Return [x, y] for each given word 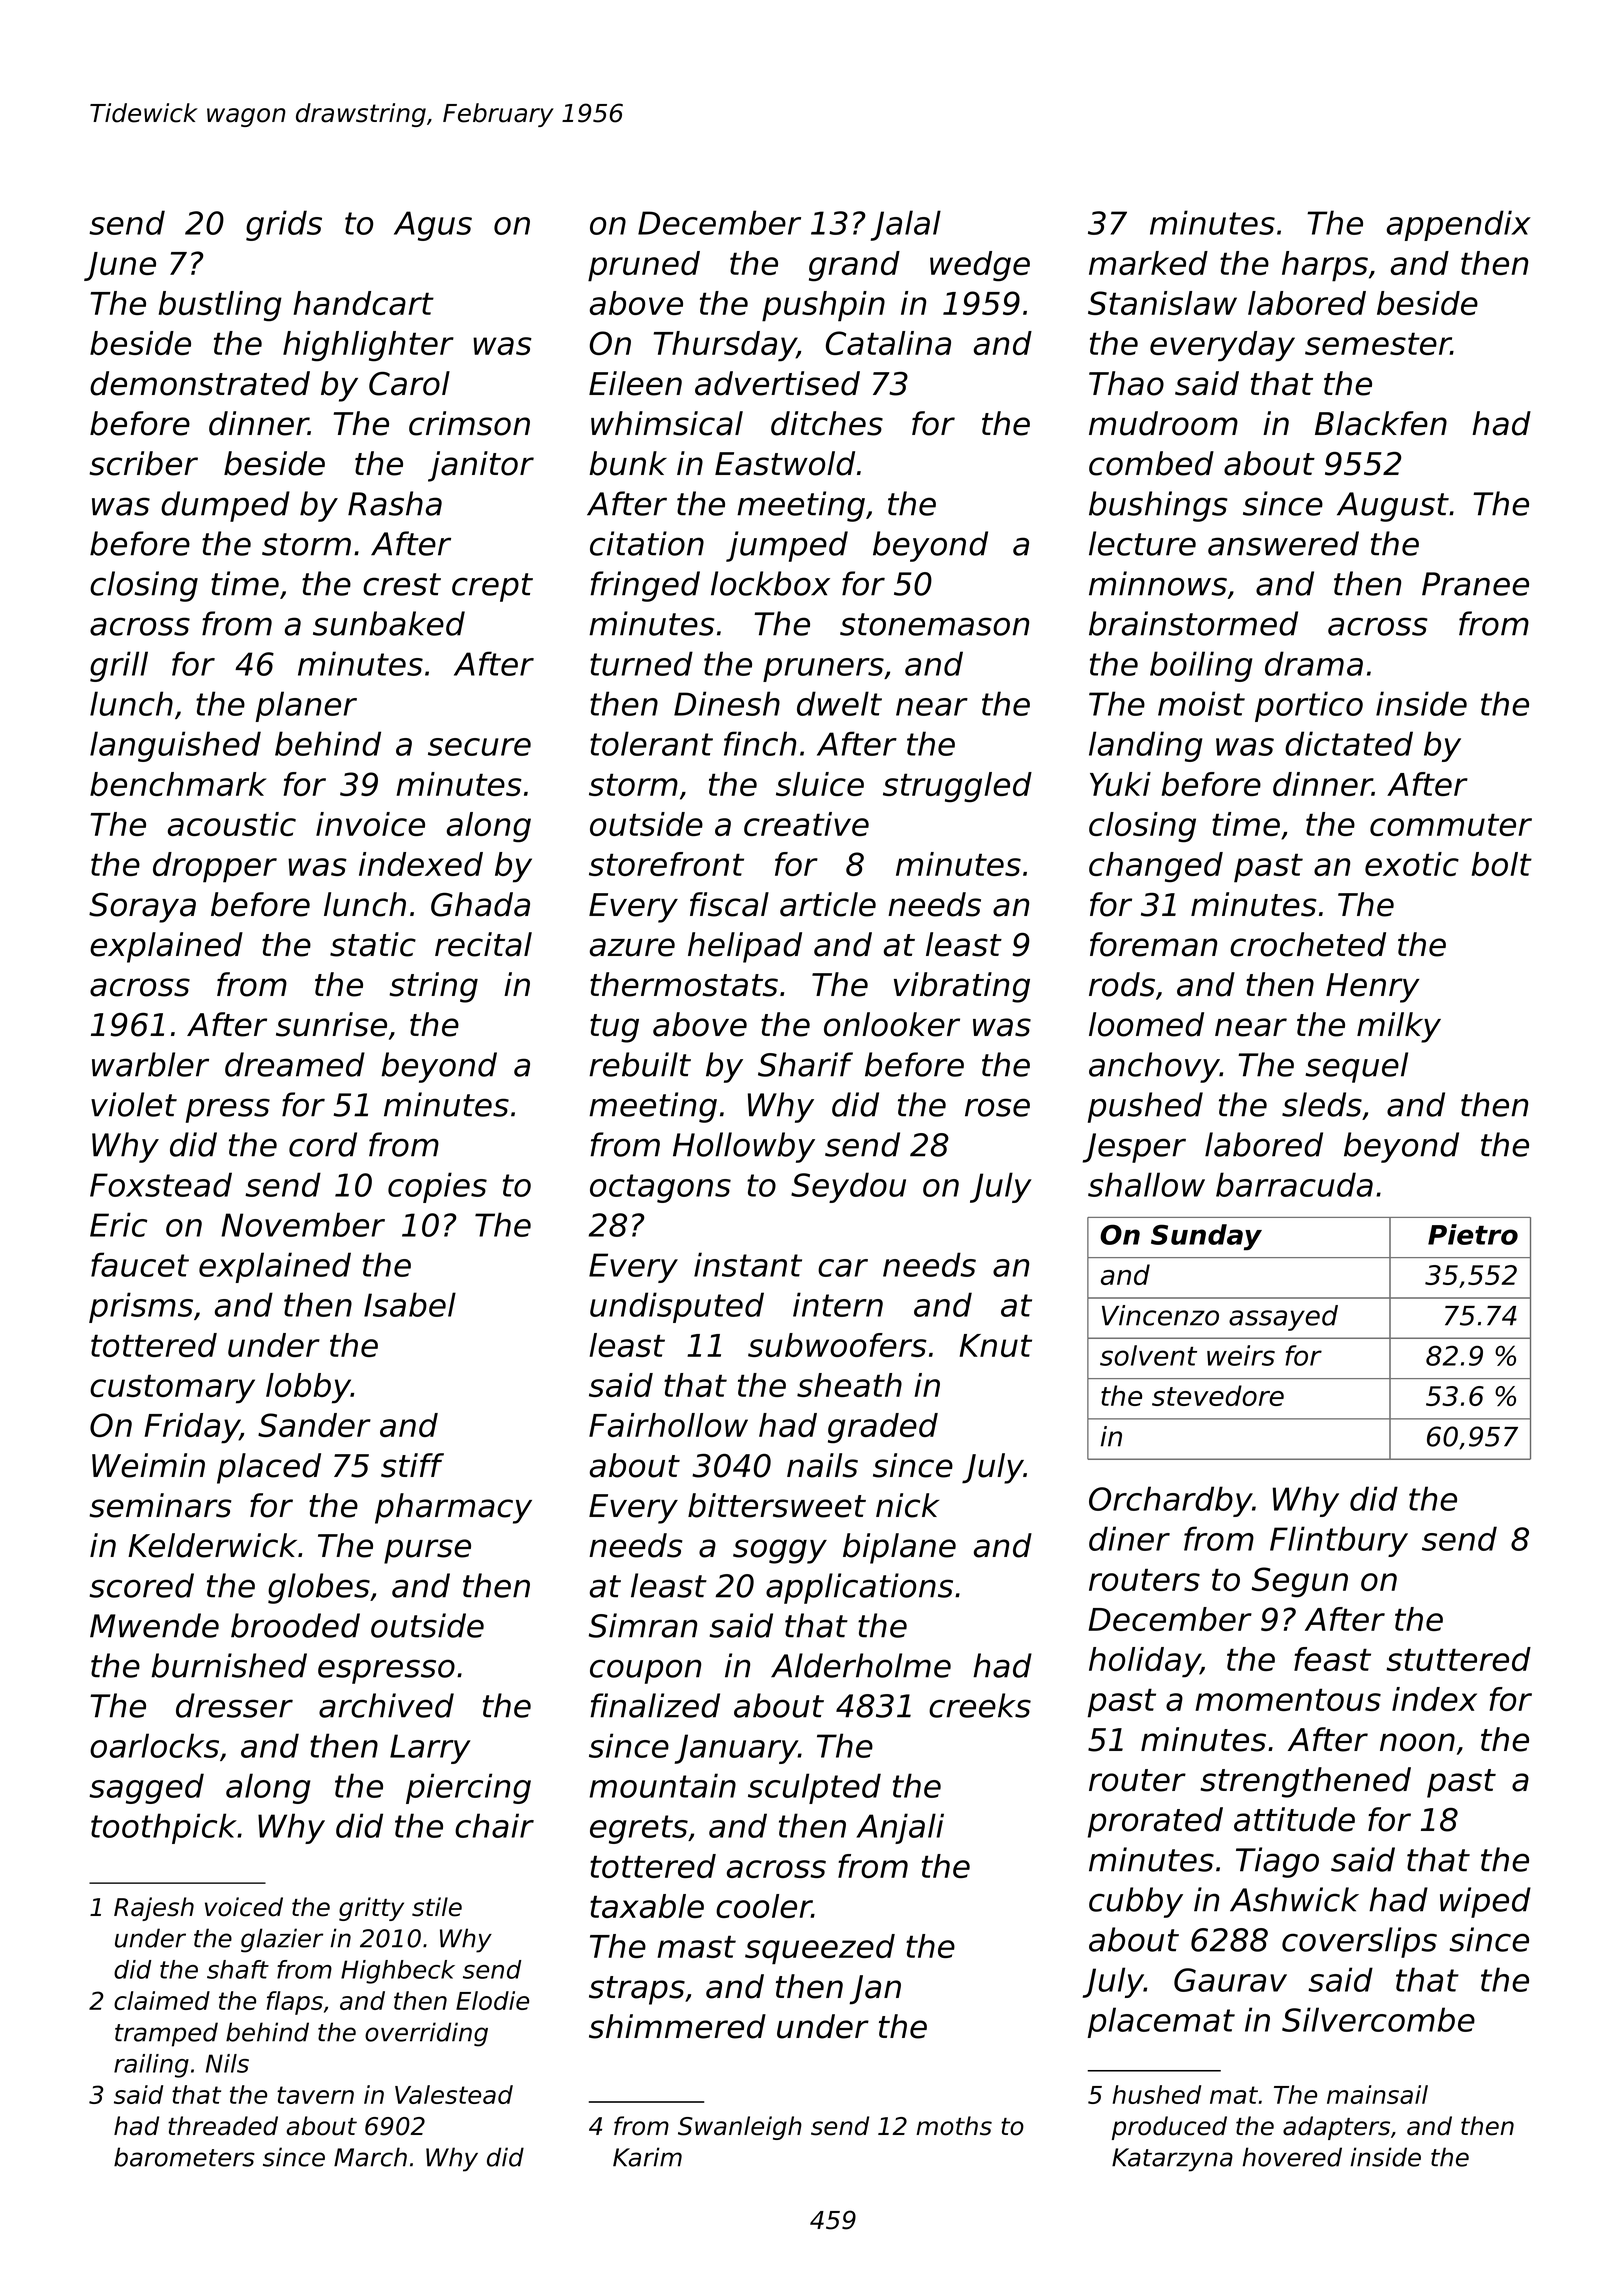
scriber [143, 463]
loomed [1146, 1024]
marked [1148, 263]
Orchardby [1170, 1501]
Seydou [848, 1187]
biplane [899, 1548]
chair [494, 1825]
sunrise [331, 1024]
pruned [644, 266]
